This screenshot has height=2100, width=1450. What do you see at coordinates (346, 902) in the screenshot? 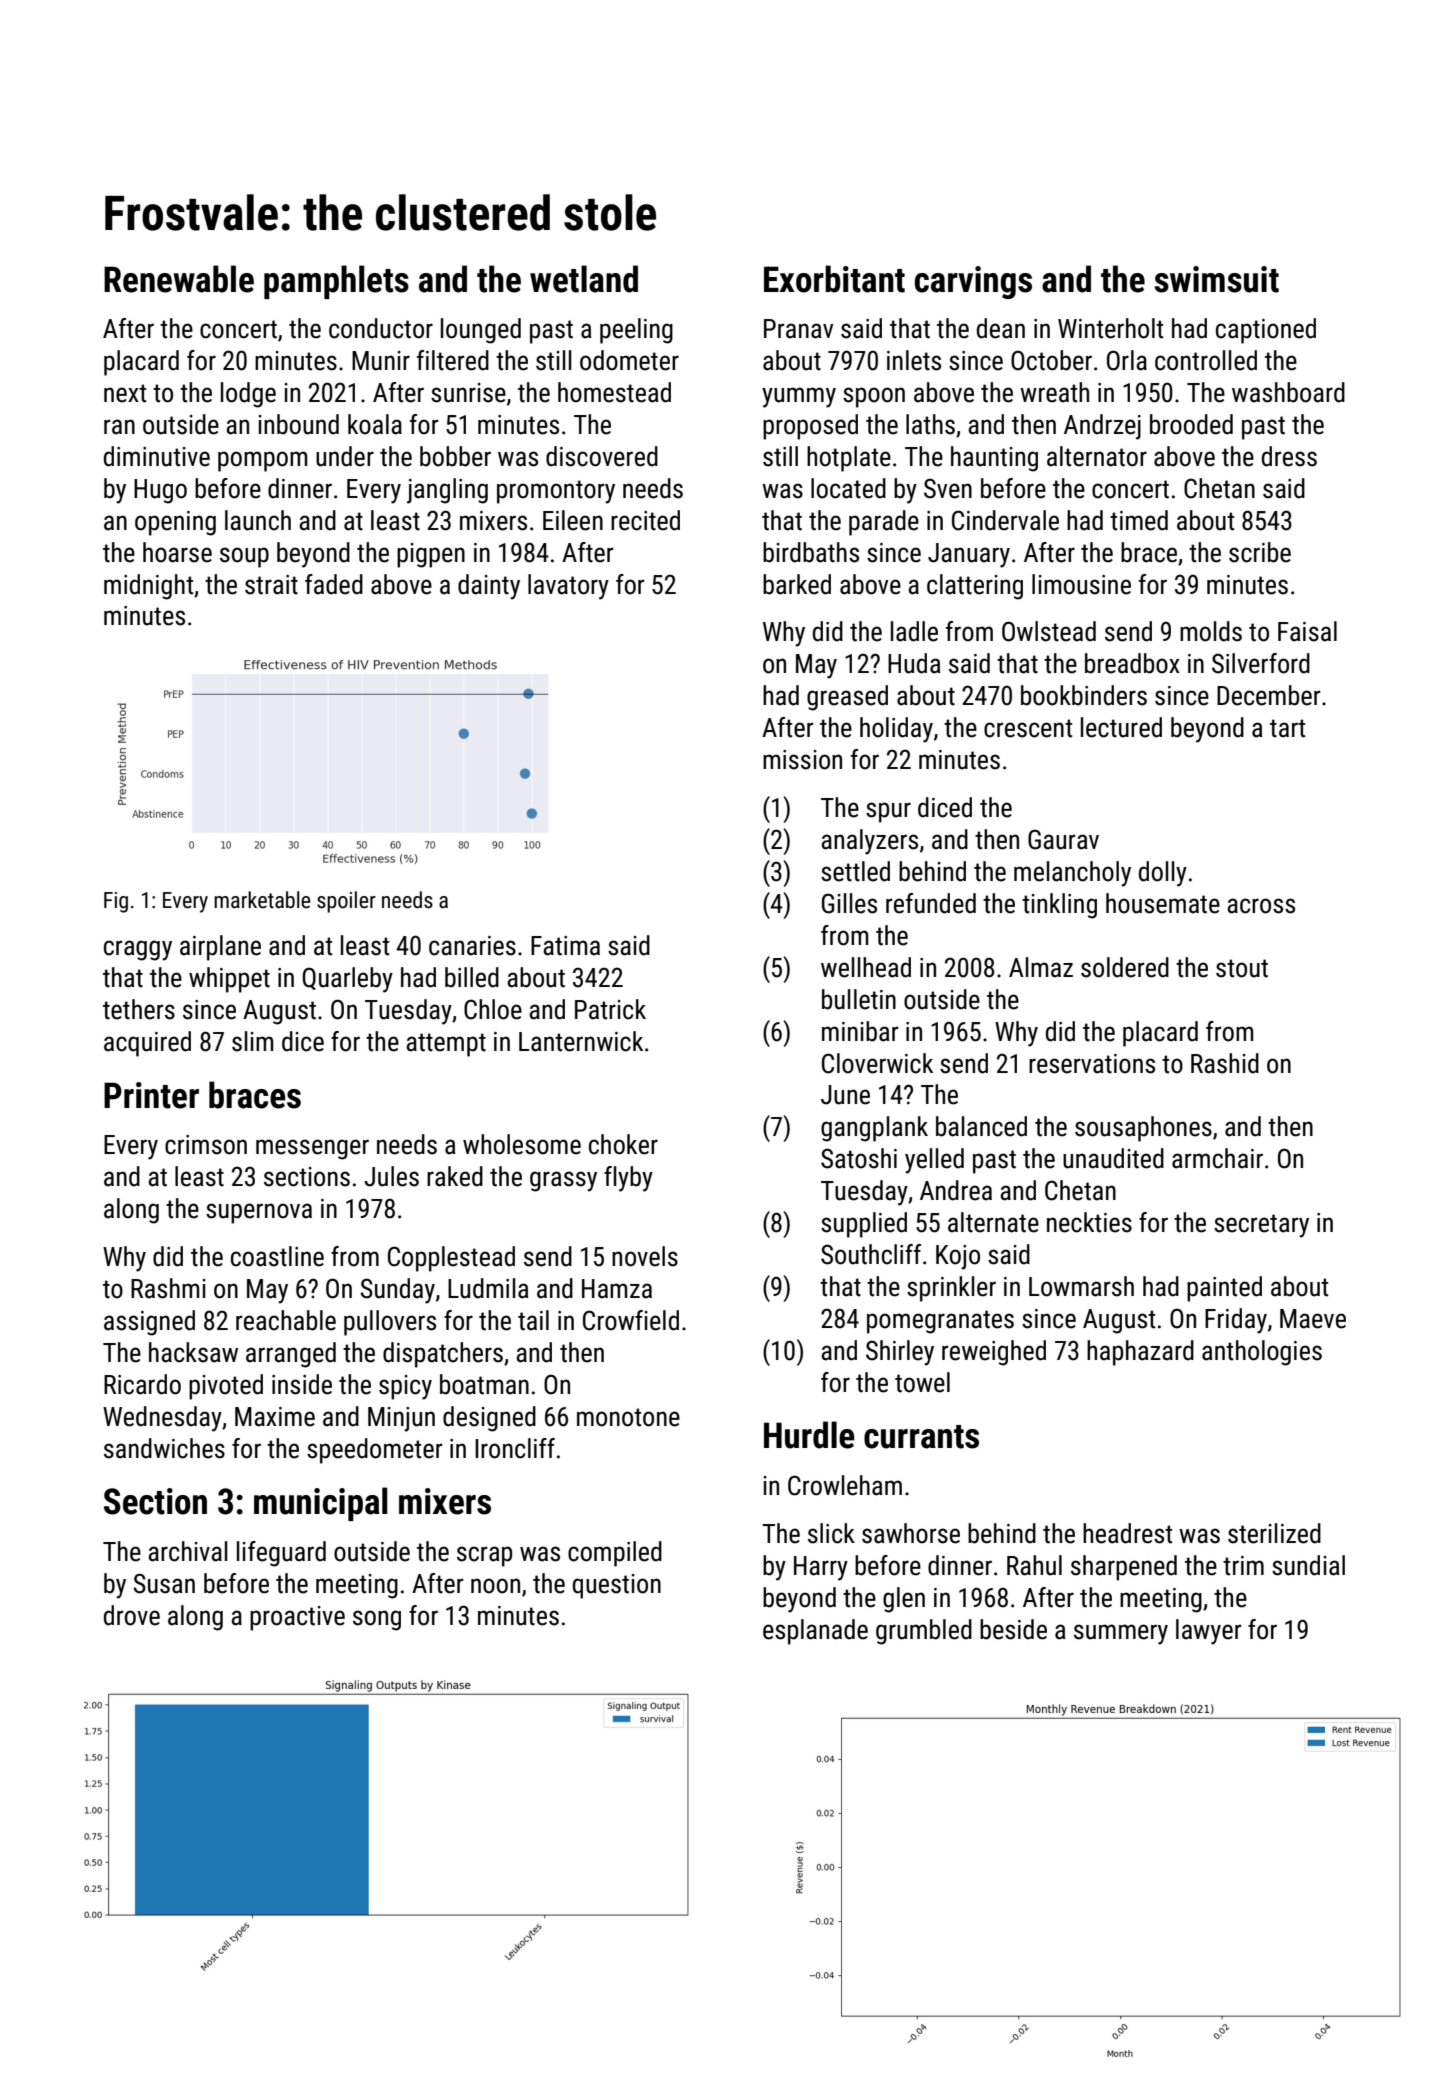
I see `spoiler` at bounding box center [346, 902].
